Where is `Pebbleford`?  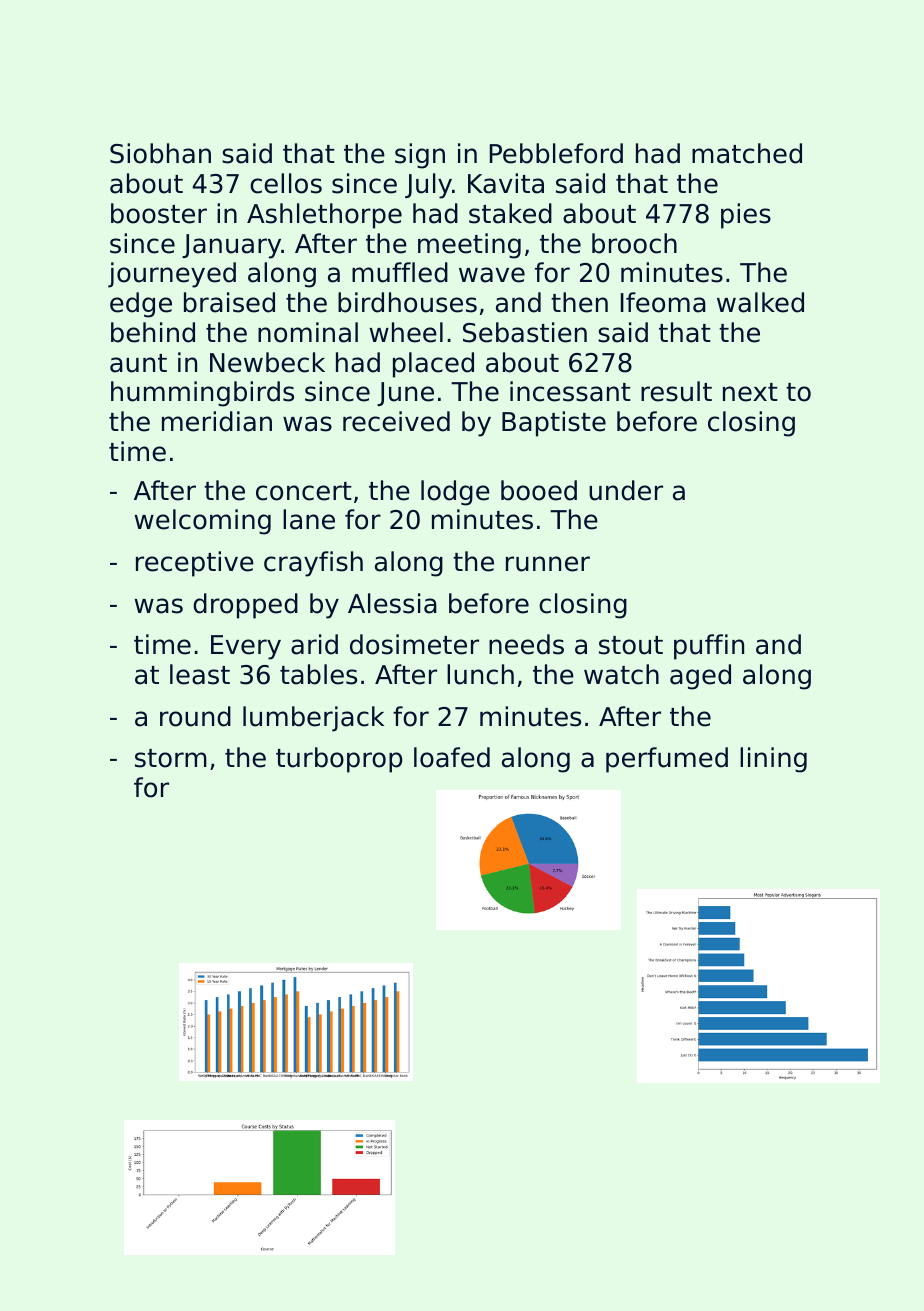 Pebbleford is located at coordinates (556, 153).
